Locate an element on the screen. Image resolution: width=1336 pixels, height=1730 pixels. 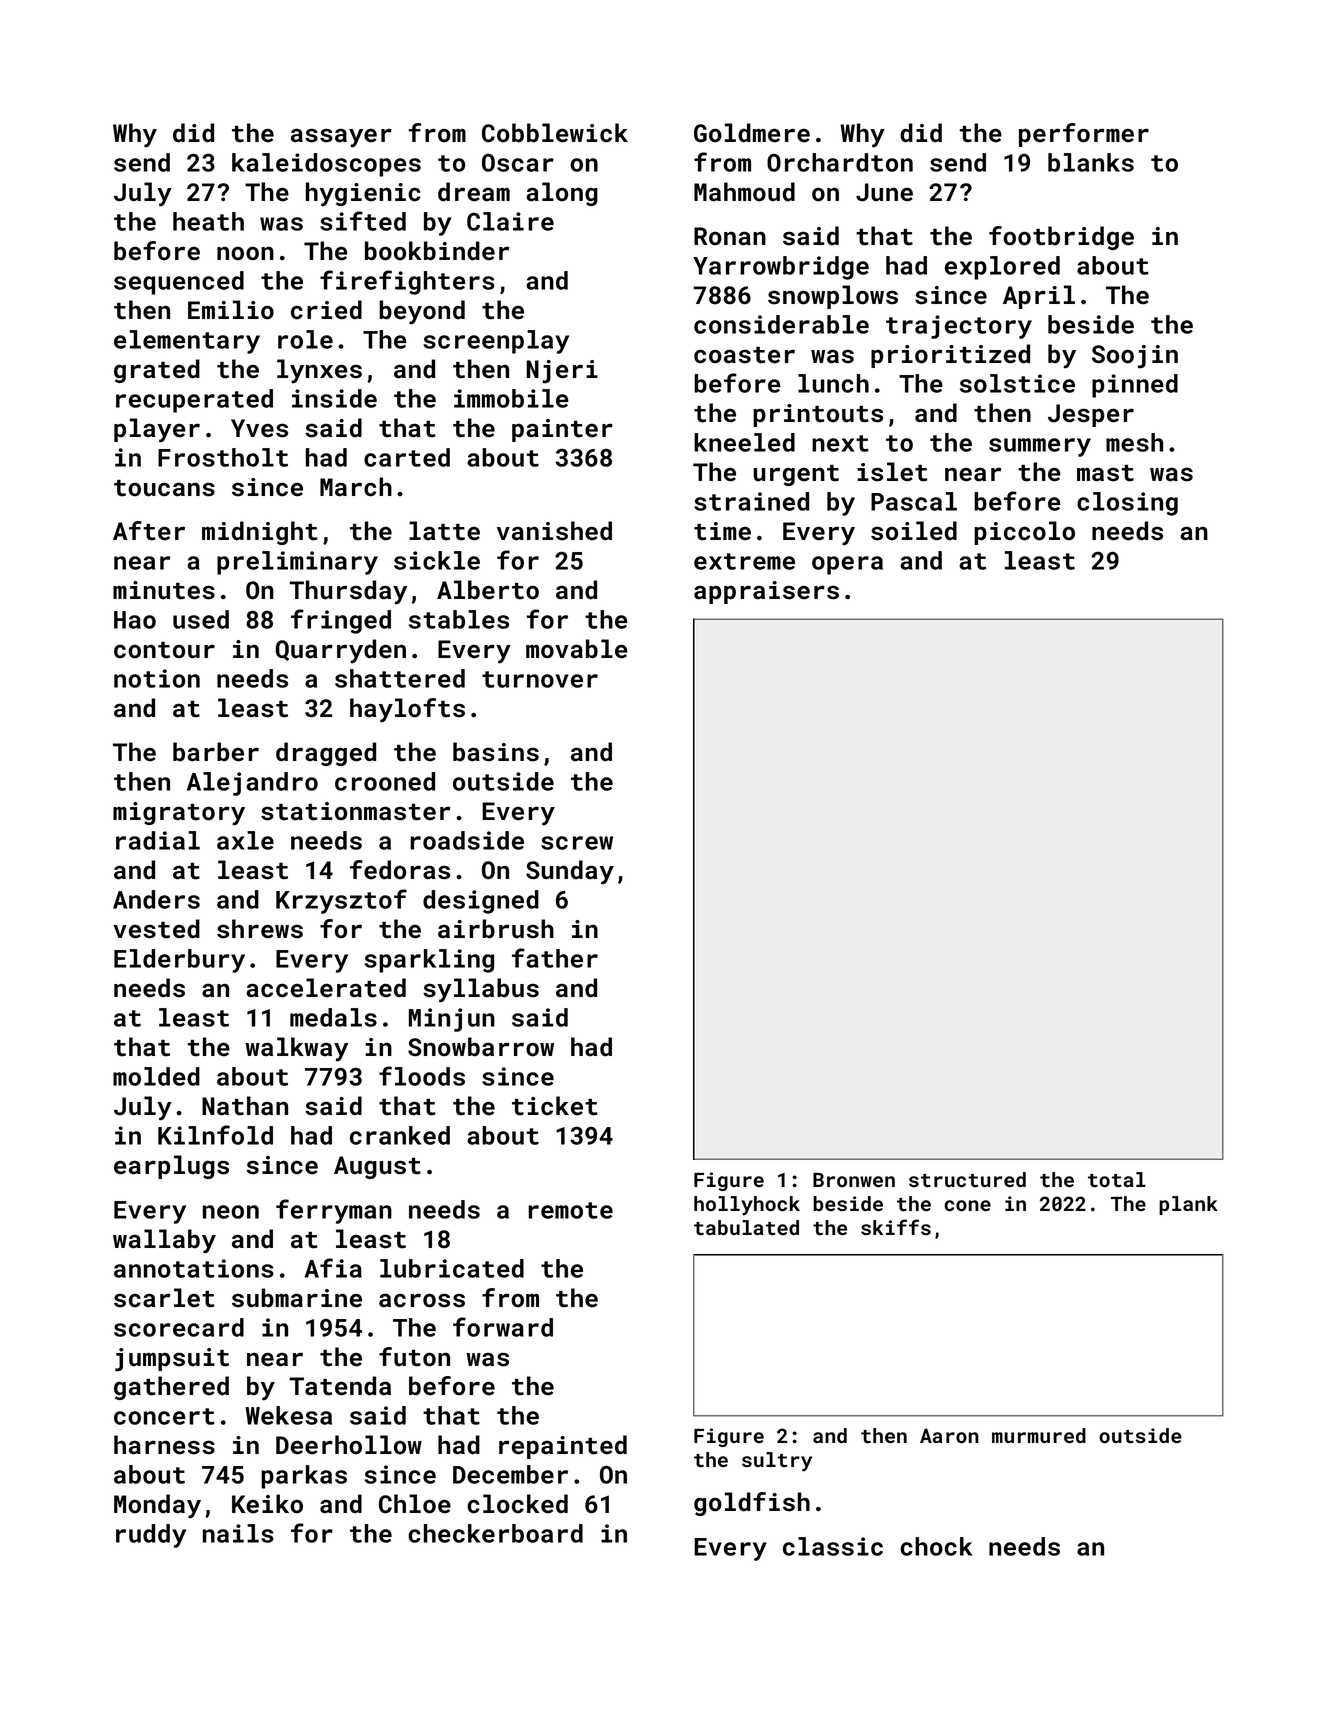
Chloe is located at coordinates (415, 1504).
